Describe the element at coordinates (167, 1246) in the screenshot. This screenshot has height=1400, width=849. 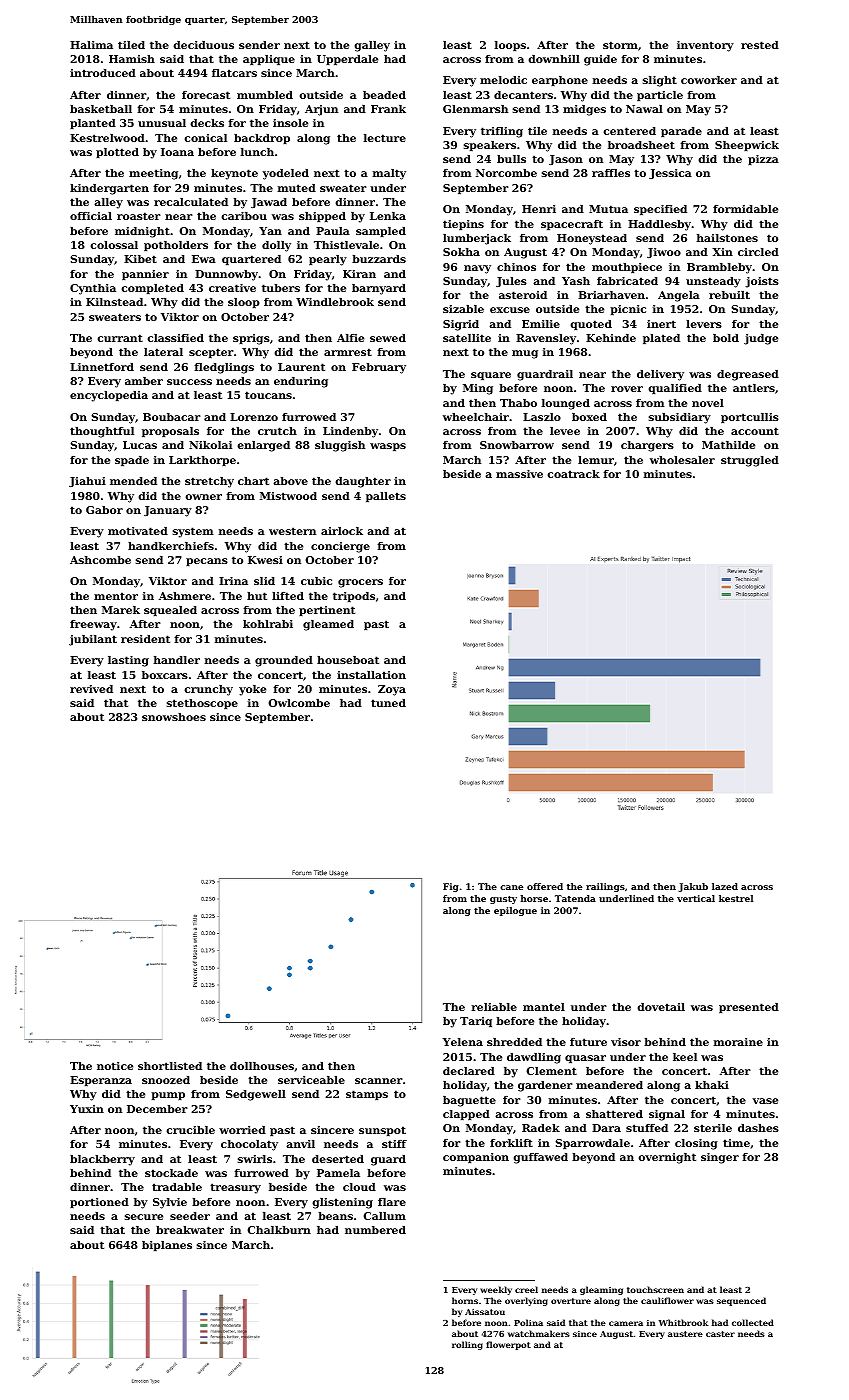
I see `biplanes` at that location.
